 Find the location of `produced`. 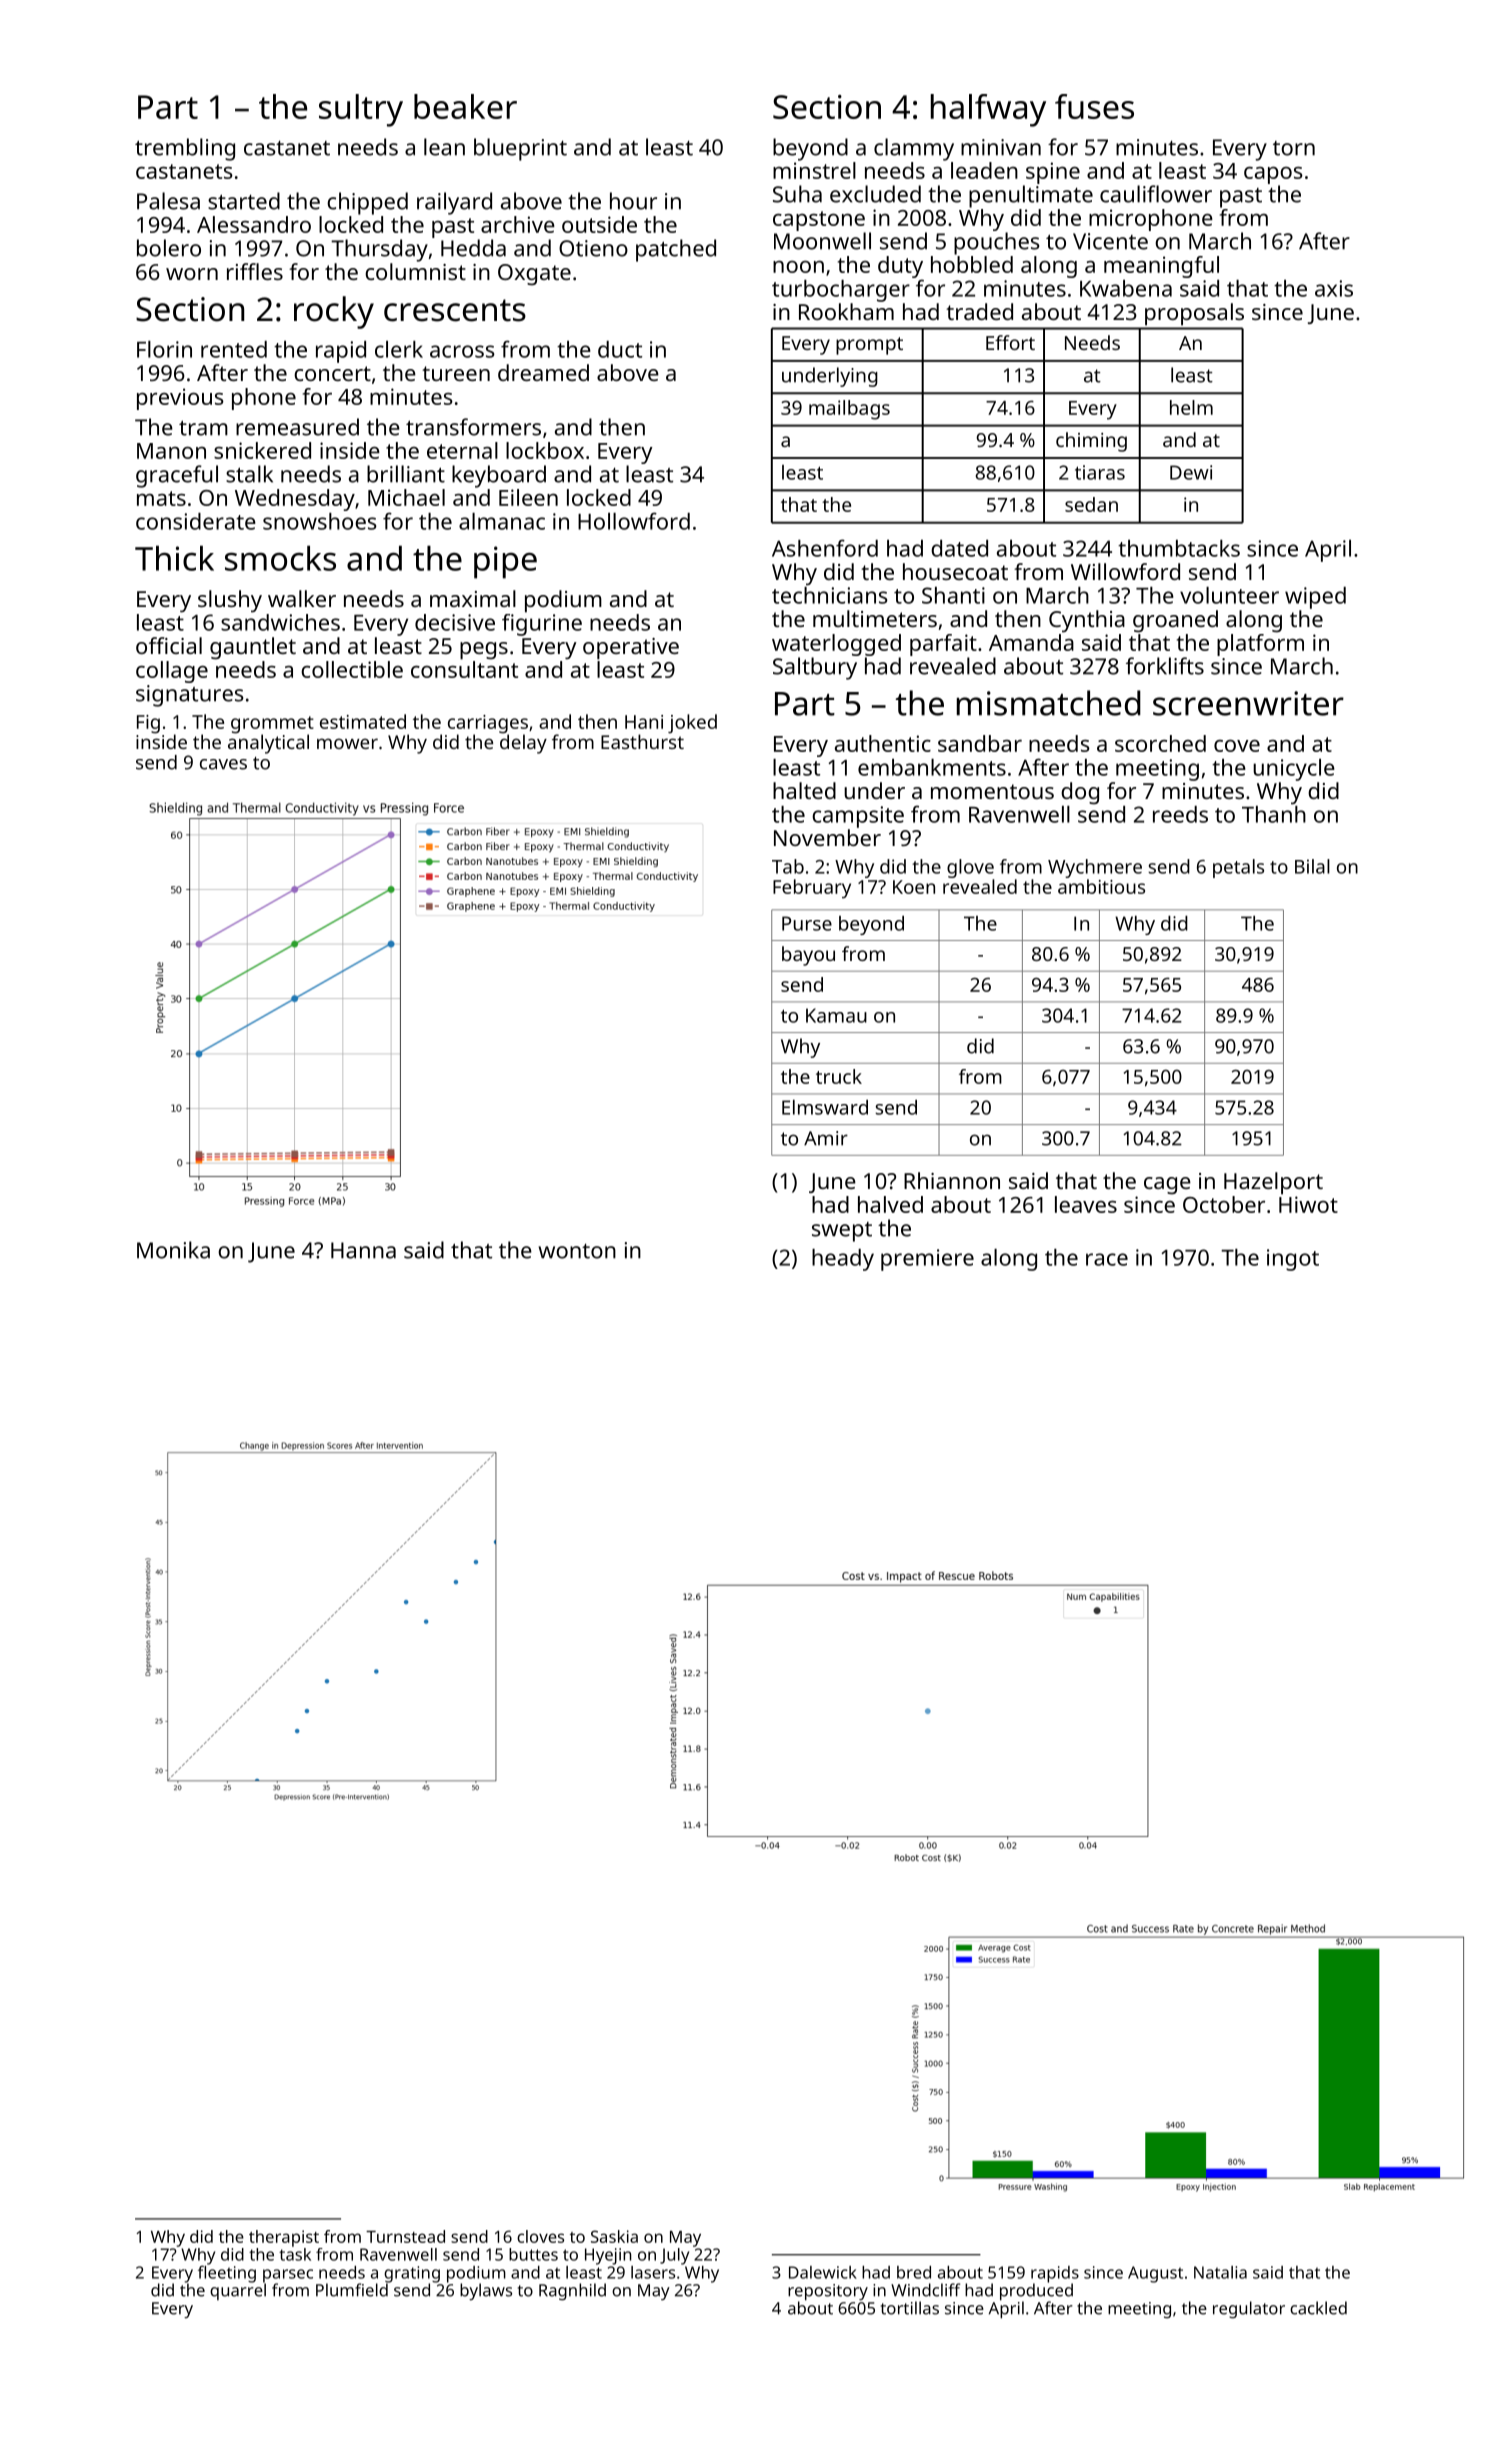

produced is located at coordinates (1036, 2292).
